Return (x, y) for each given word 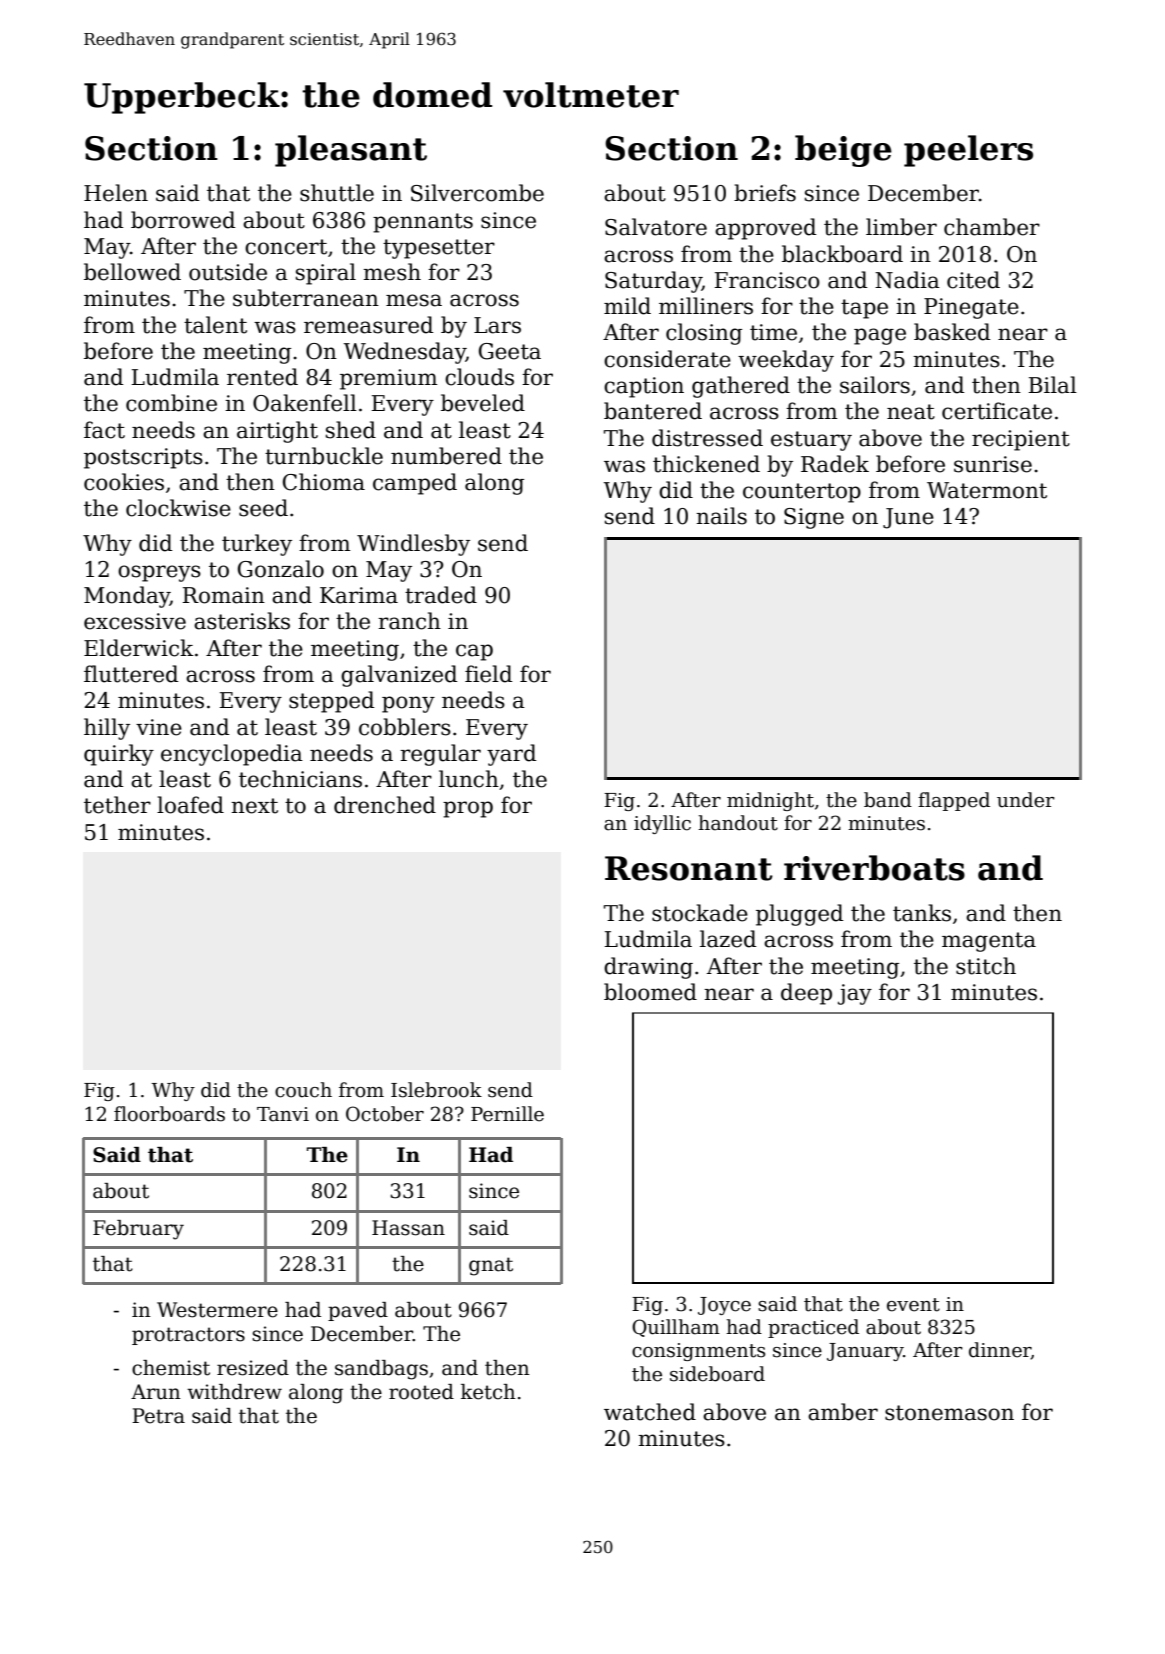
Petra (158, 1416)
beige (843, 151)
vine (159, 727)
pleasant (351, 151)
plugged (799, 915)
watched (650, 1412)
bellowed (132, 272)
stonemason (949, 1413)
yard (511, 755)
